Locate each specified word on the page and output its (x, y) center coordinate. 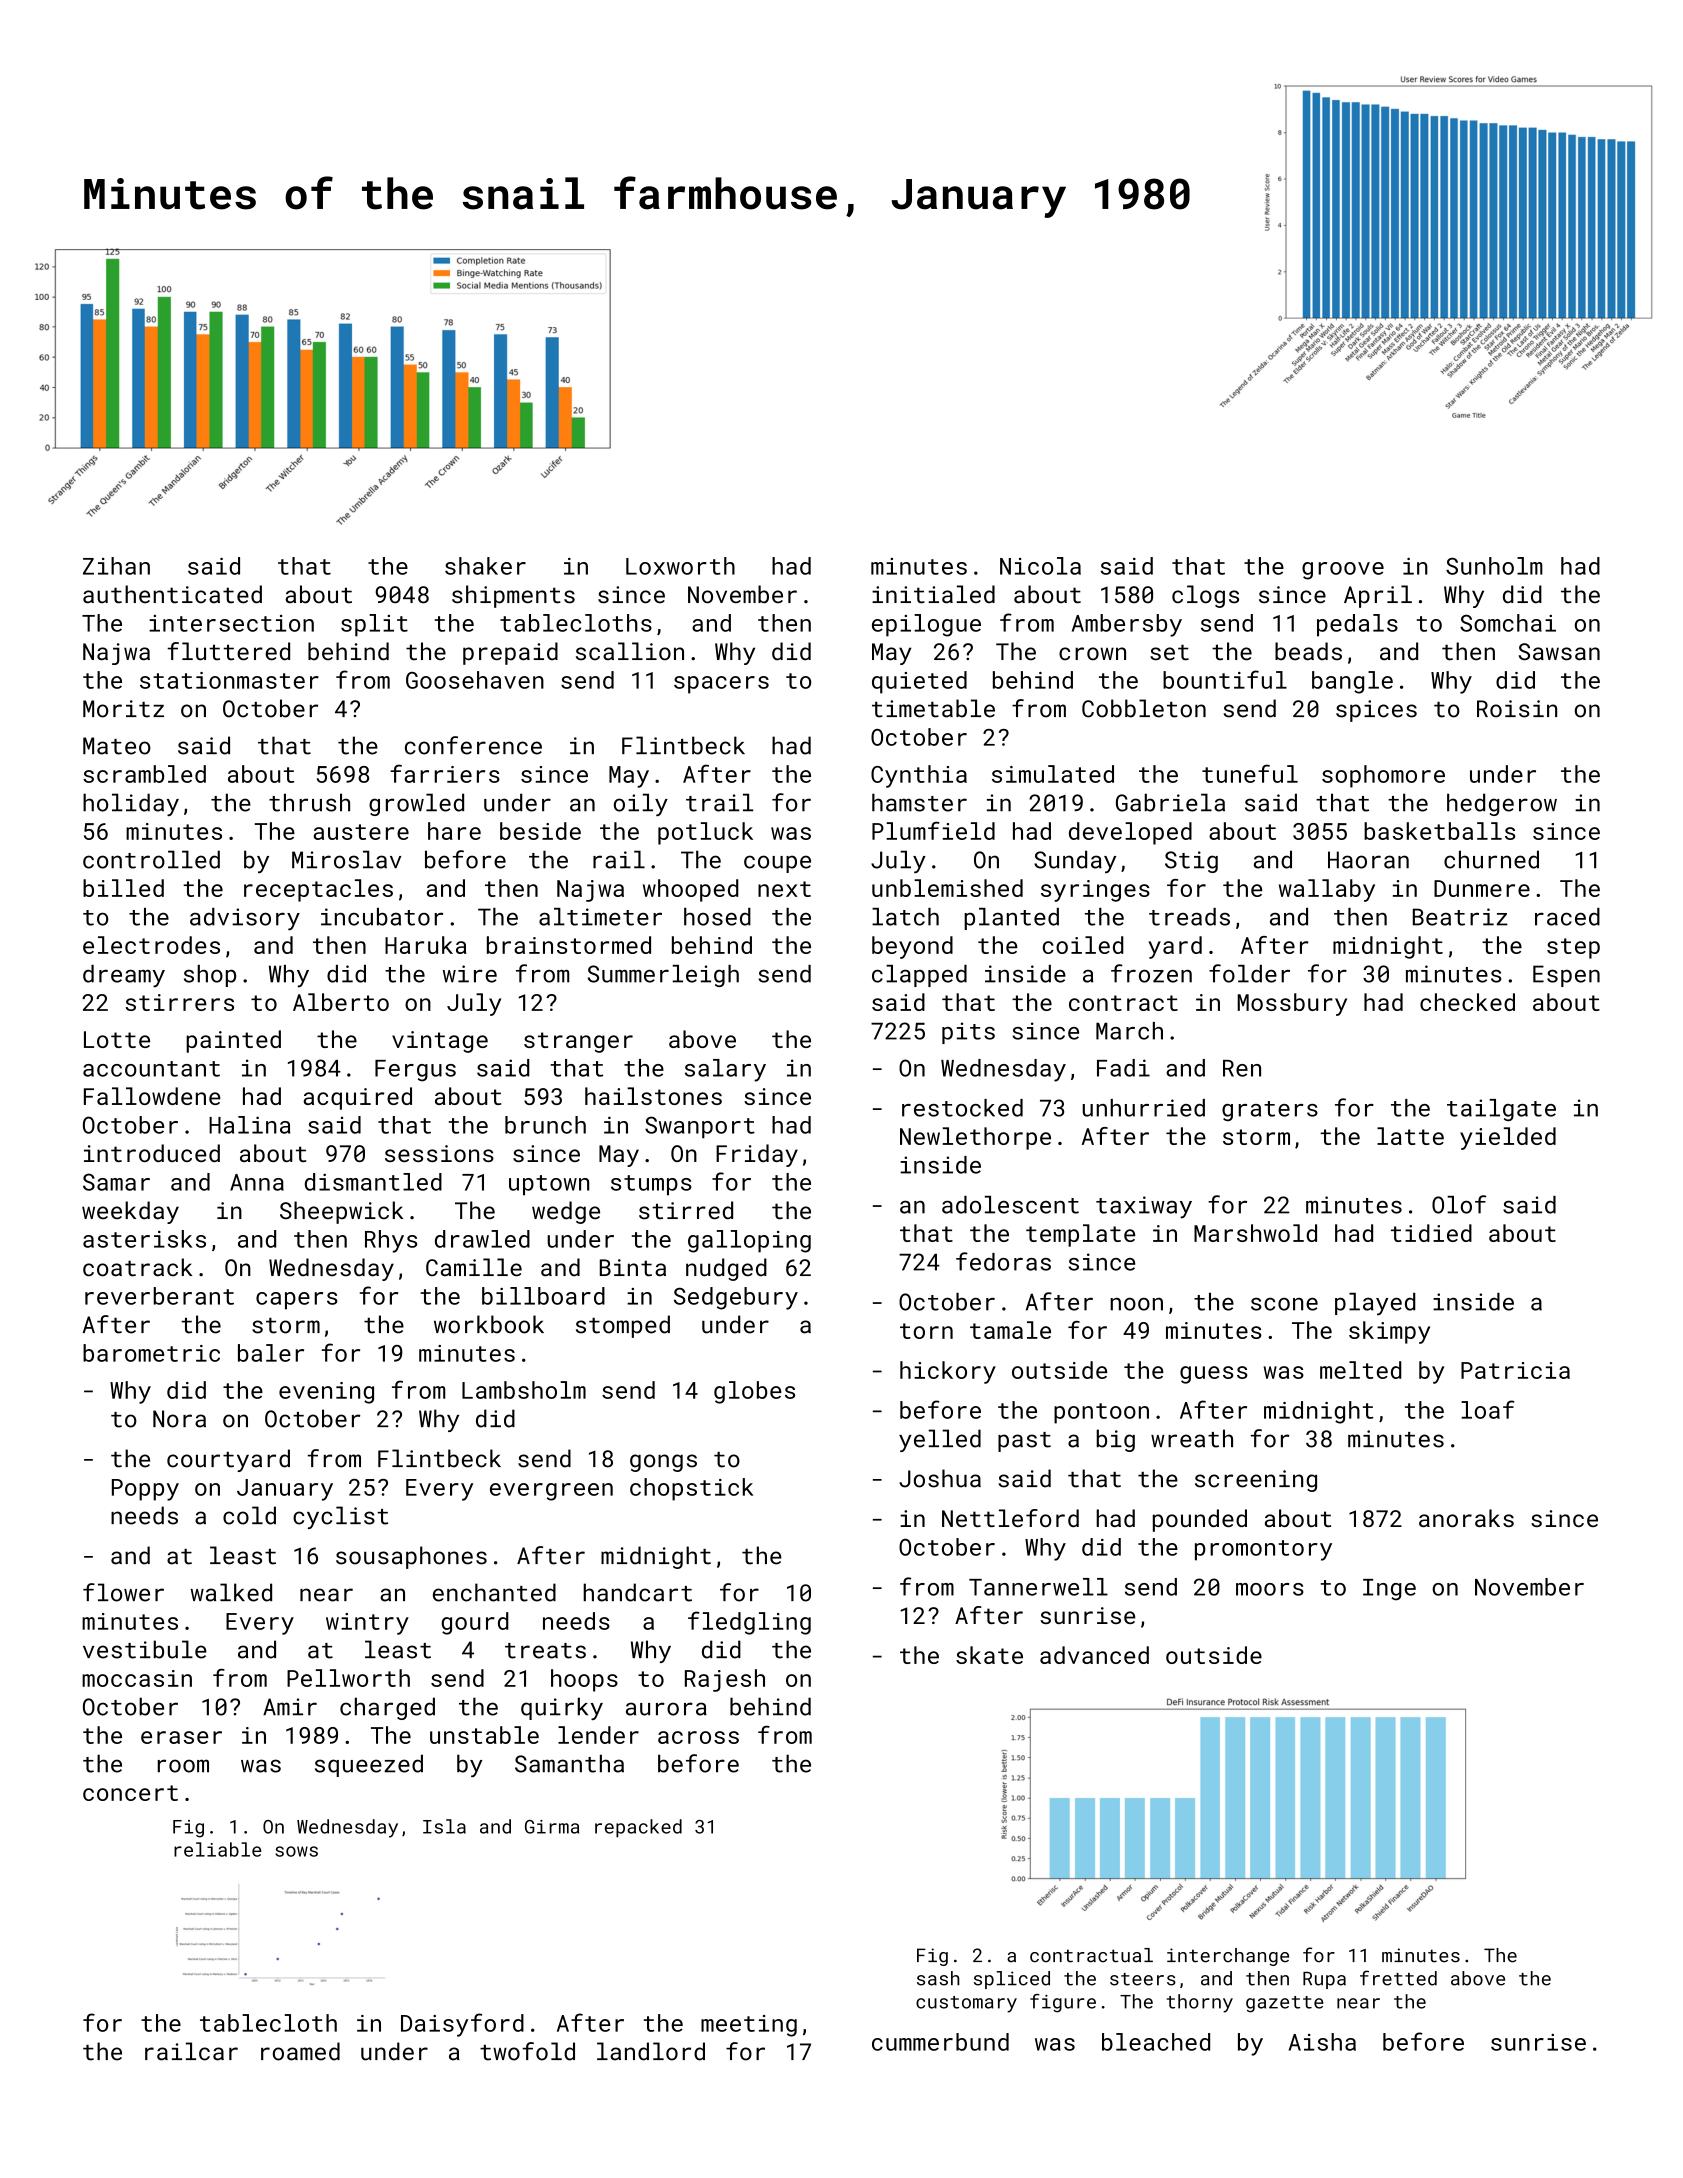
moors (1270, 1589)
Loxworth (680, 566)
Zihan (116, 566)
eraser (181, 1737)
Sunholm (1494, 566)
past (1024, 1442)
